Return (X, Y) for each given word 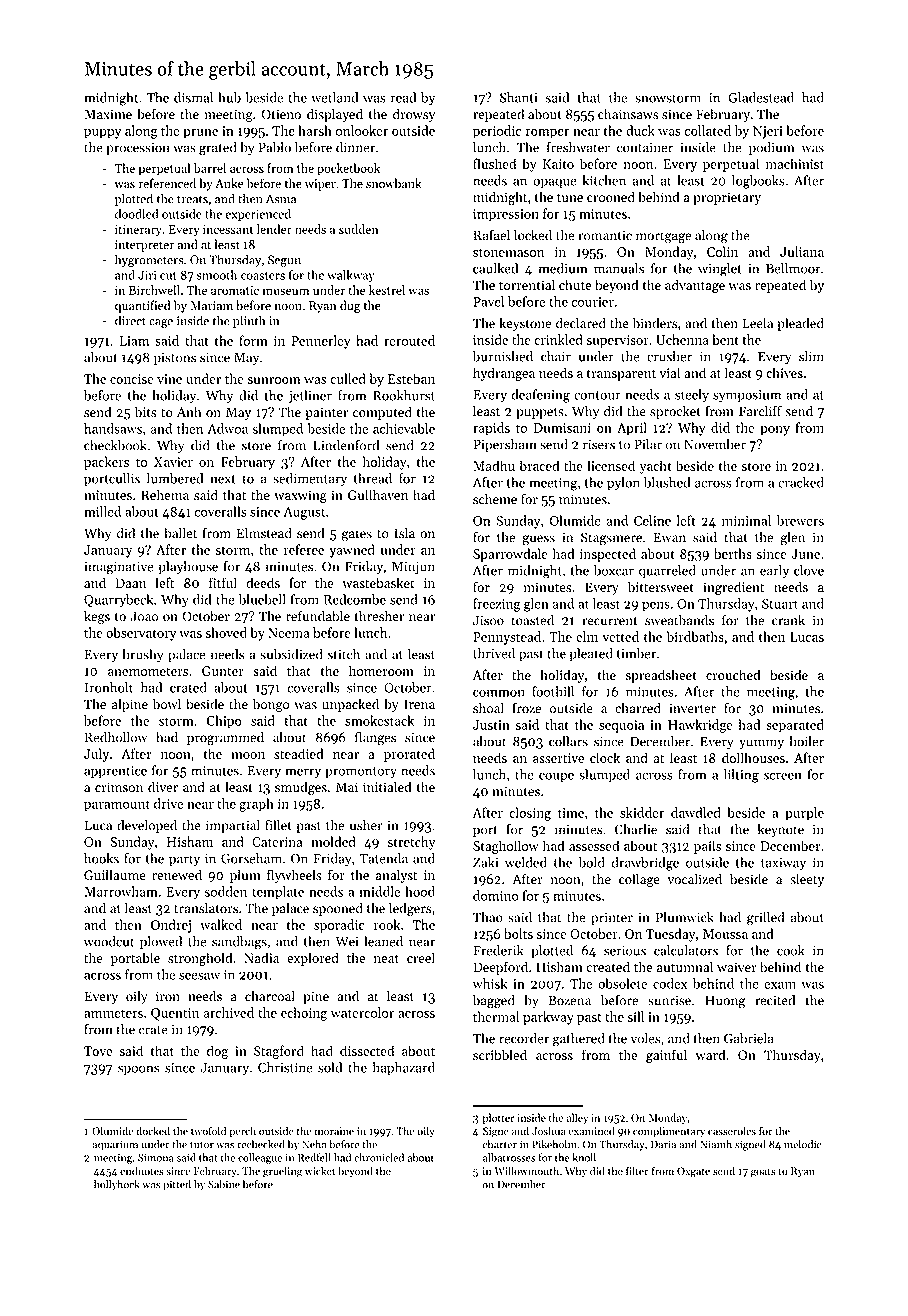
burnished (503, 356)
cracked (801, 482)
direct (130, 320)
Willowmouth (526, 1170)
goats (763, 1173)
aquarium (115, 1145)
